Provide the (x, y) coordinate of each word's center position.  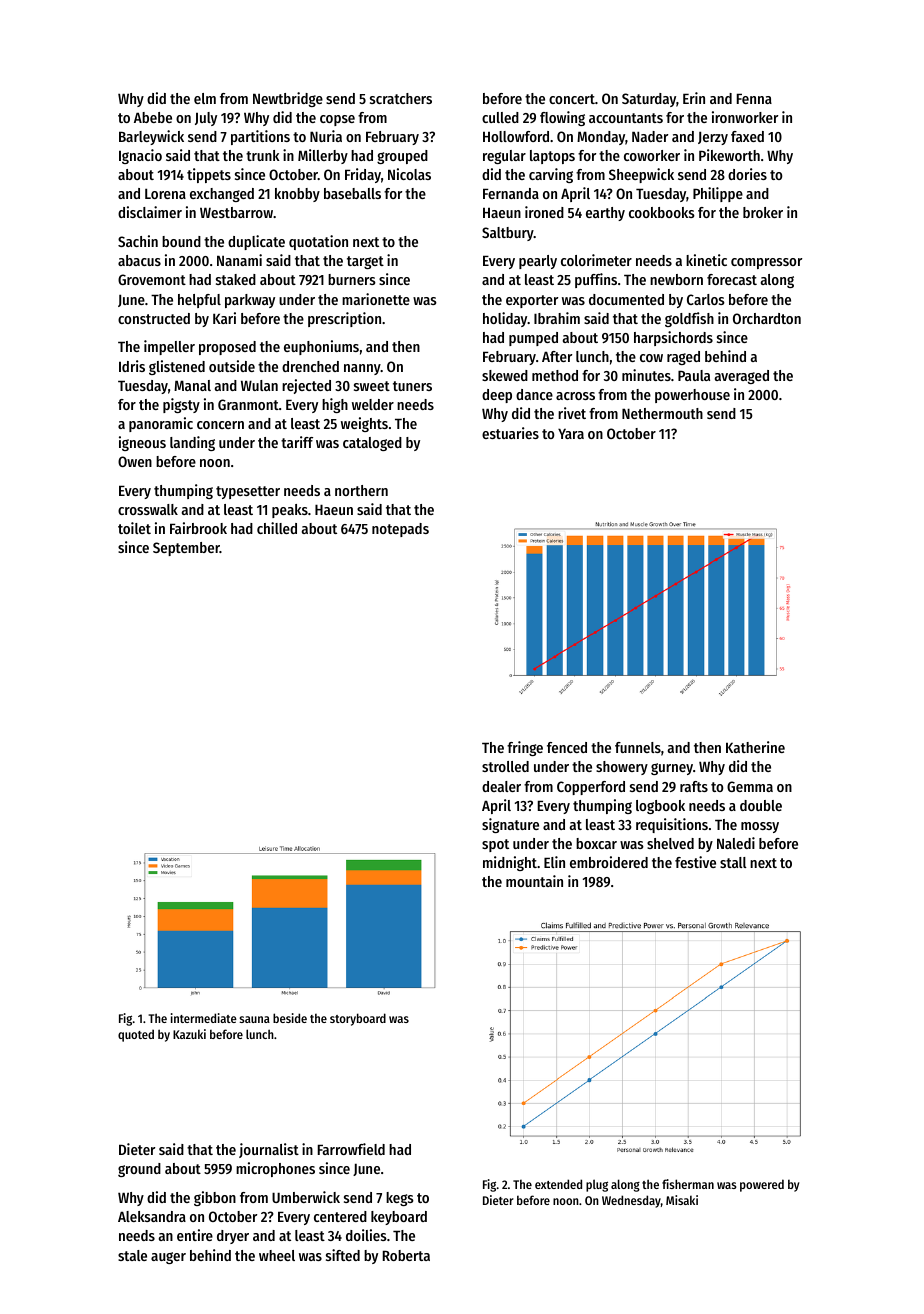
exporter (532, 301)
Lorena (165, 193)
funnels (638, 747)
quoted (136, 1035)
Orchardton (767, 318)
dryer (233, 1237)
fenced (567, 747)
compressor (766, 263)
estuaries (510, 433)
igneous (142, 443)
